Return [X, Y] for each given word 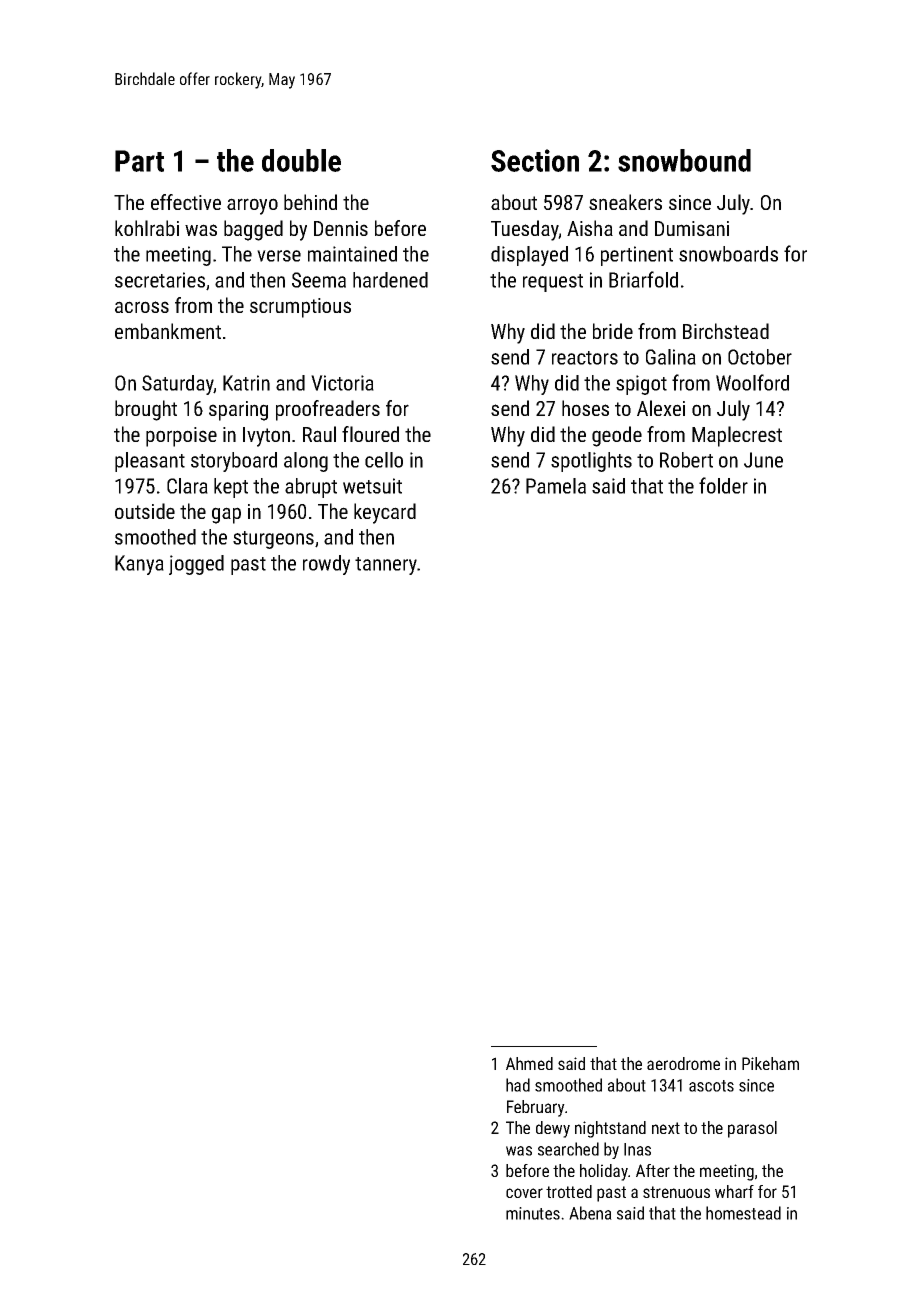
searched [568, 1149]
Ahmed [529, 1063]
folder [723, 485]
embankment [168, 331]
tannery [386, 566]
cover [524, 1193]
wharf [734, 1191]
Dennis [341, 228]
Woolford [752, 382]
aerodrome [683, 1063]
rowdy [326, 565]
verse [279, 256]
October [760, 357]
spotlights [591, 462]
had [518, 1085]
